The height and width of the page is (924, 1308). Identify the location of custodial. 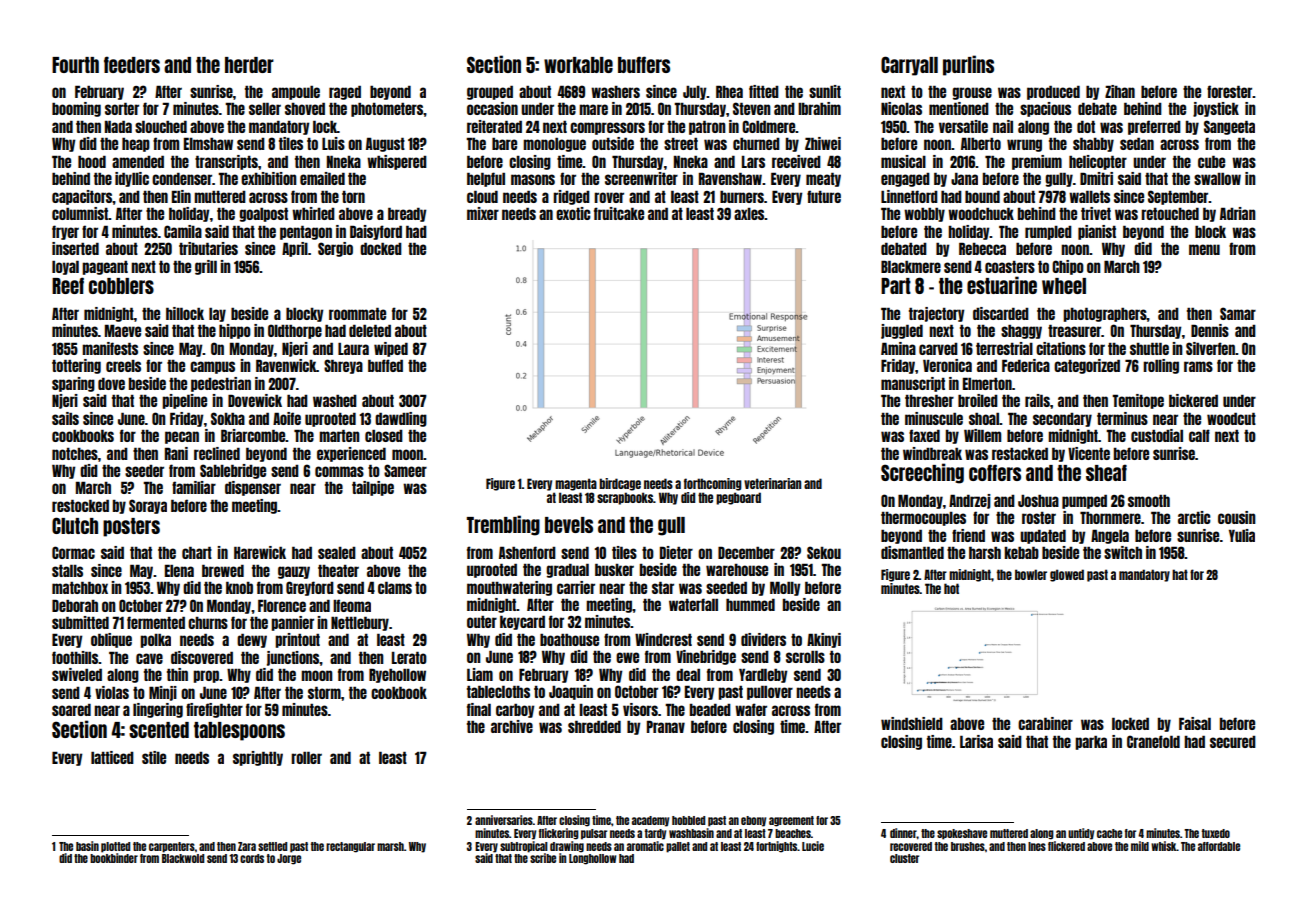
(1157, 435).
